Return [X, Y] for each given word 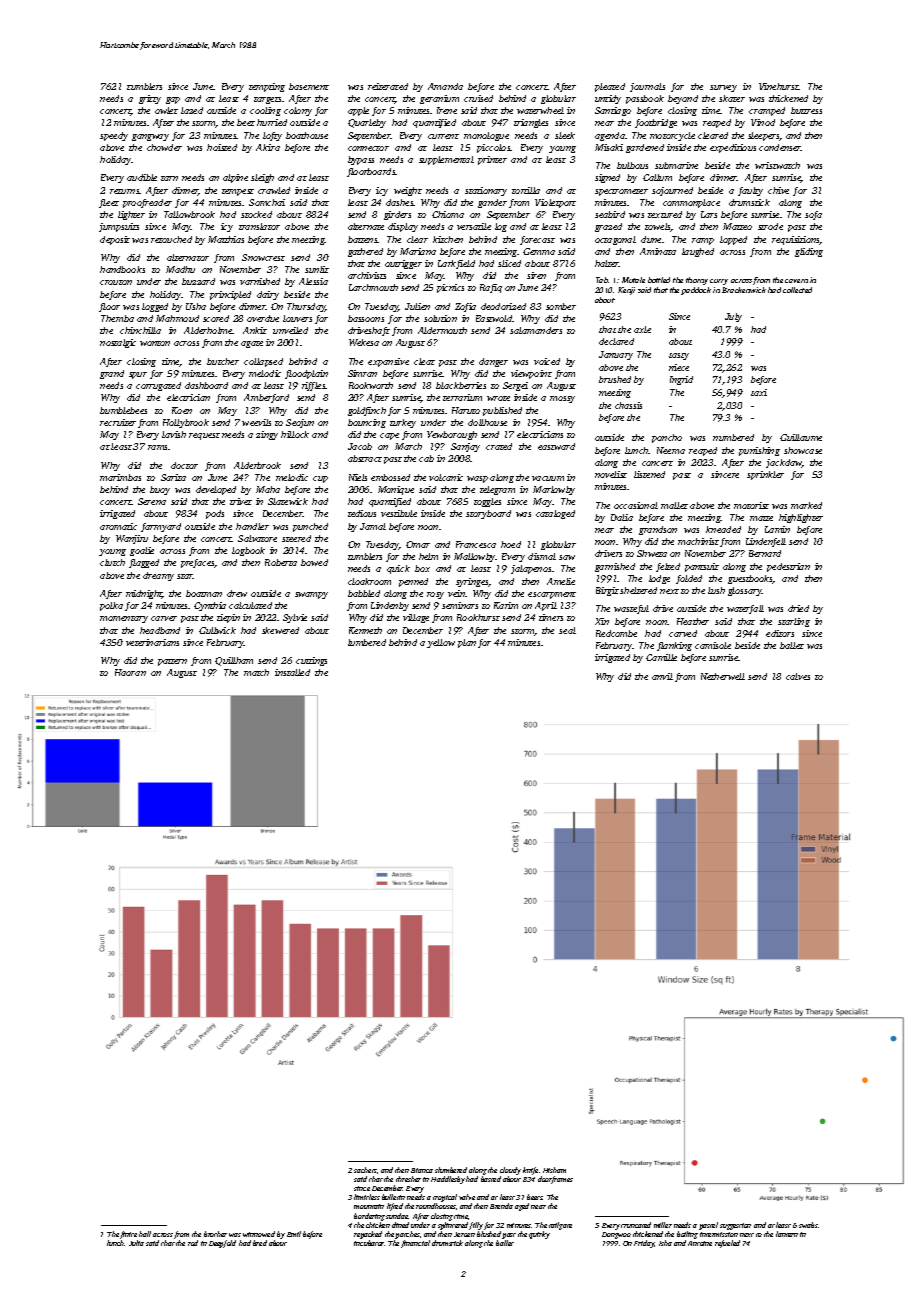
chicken [378, 1225]
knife [530, 1171]
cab [426, 458]
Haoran [130, 672]
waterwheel [540, 110]
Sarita [173, 477]
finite [128, 1235]
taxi [759, 392]
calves [798, 676]
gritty [150, 99]
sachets [365, 1170]
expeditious [733, 148]
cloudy [510, 1171]
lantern [787, 1234]
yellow [441, 643]
